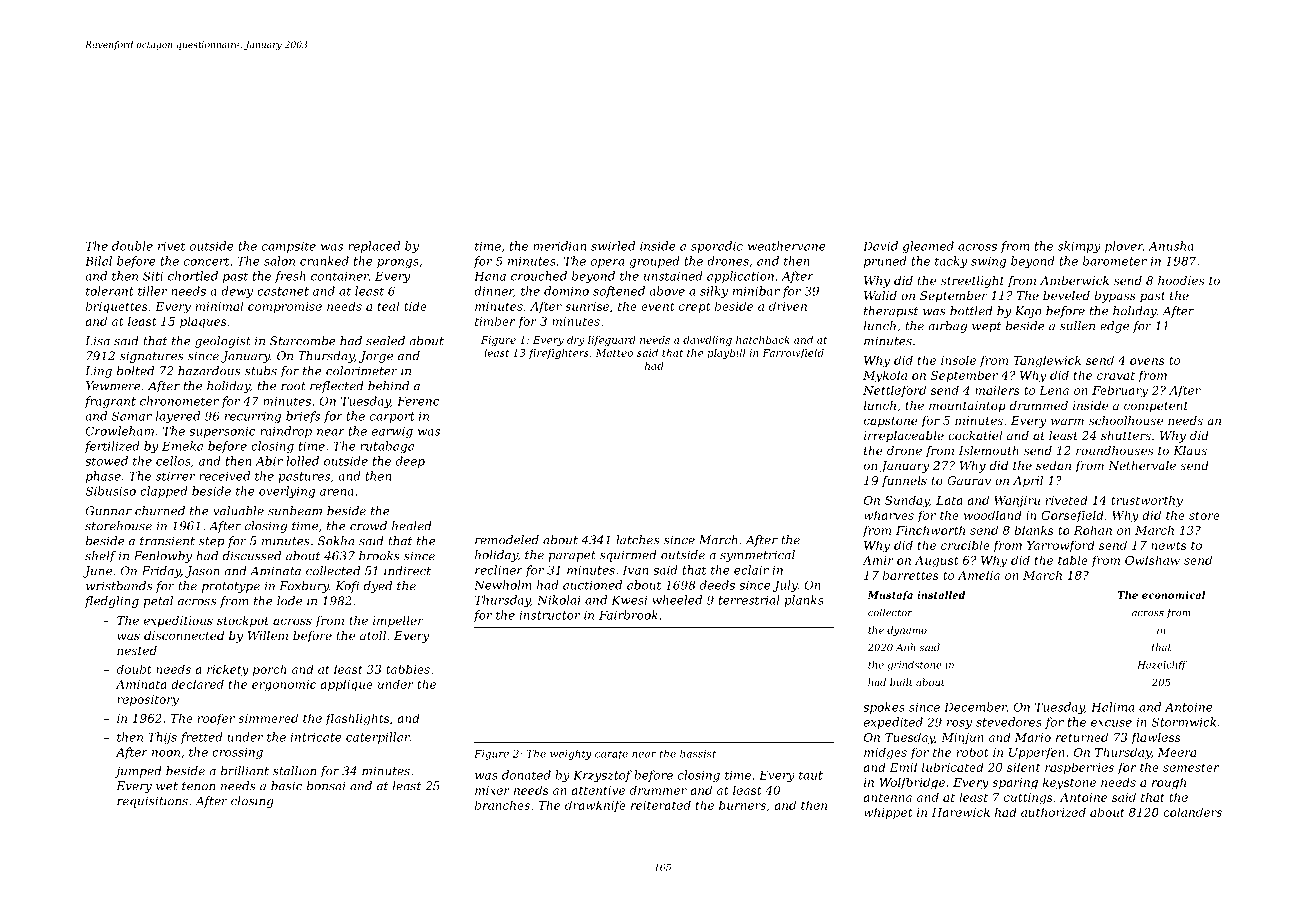 The width and height of the screenshot is (1308, 924). I want to click on salon, so click(279, 261).
